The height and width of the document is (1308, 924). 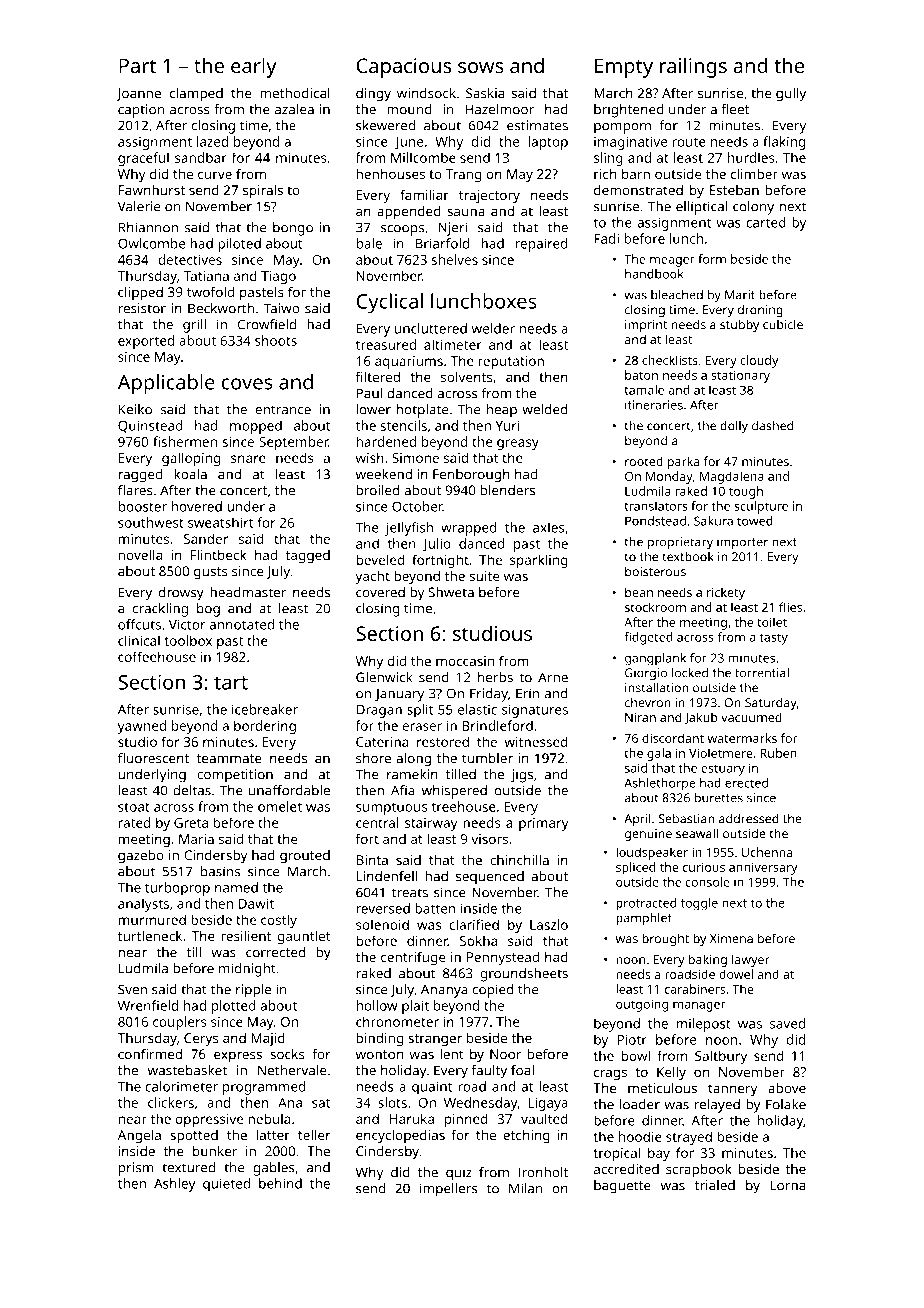 What do you see at coordinates (137, 65) in the document?
I see `Part` at bounding box center [137, 65].
